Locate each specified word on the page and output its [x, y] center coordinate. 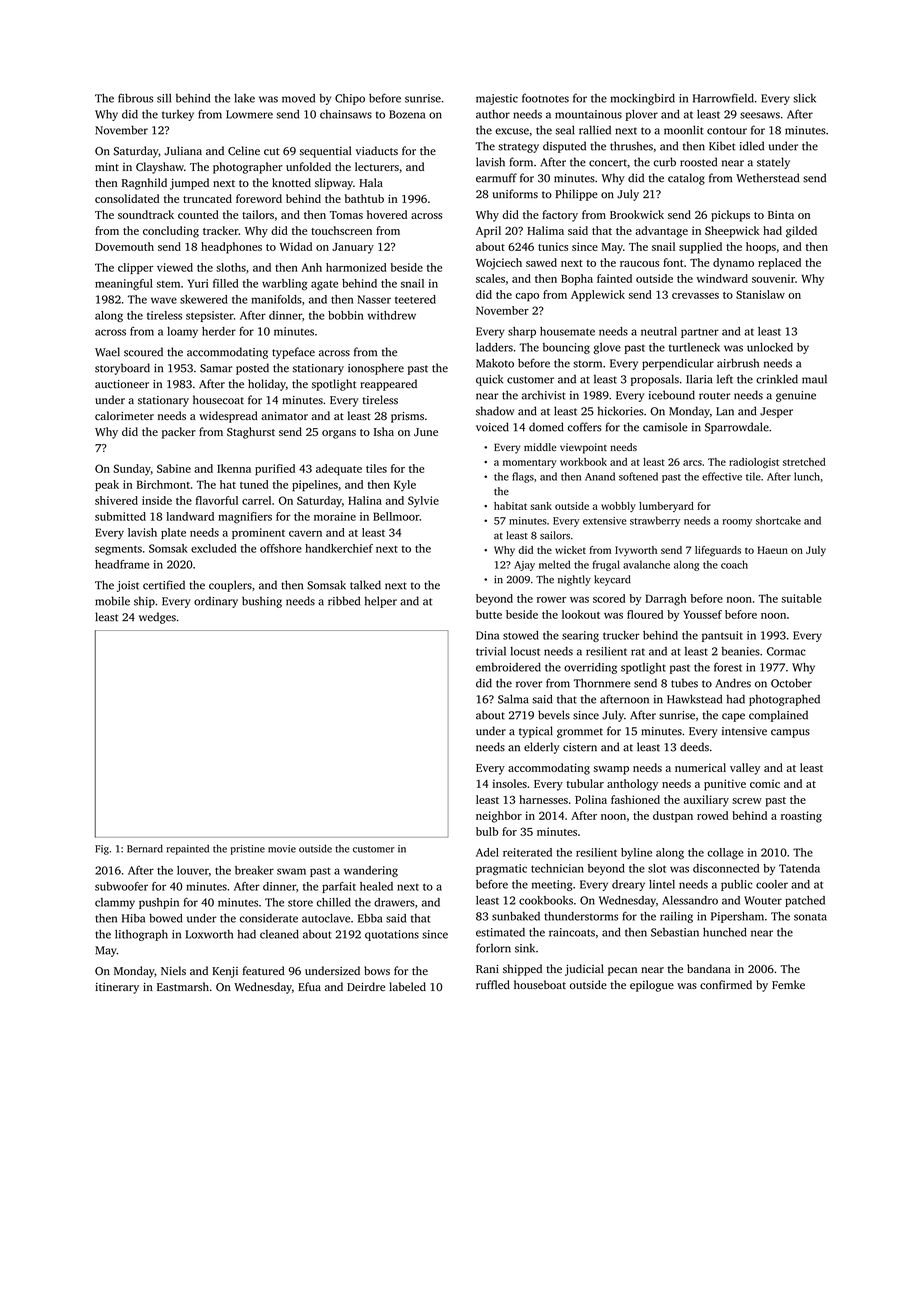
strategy [518, 148]
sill [164, 98]
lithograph [141, 935]
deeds [694, 747]
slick [804, 98]
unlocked [770, 347]
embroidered [508, 667]
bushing [262, 602]
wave [164, 300]
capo [527, 297]
